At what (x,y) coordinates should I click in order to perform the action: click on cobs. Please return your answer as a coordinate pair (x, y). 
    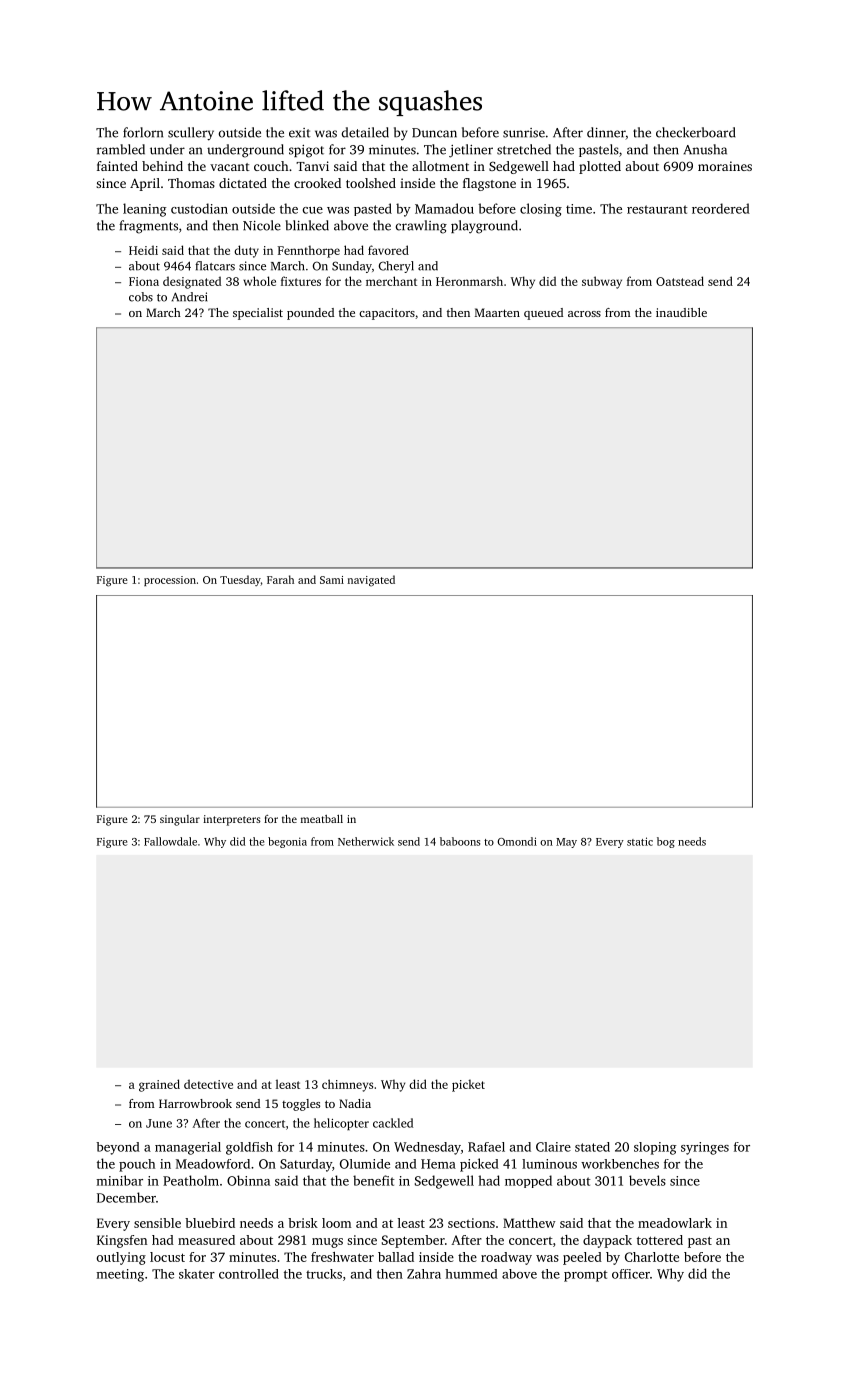
    Looking at the image, I should click on (141, 297).
